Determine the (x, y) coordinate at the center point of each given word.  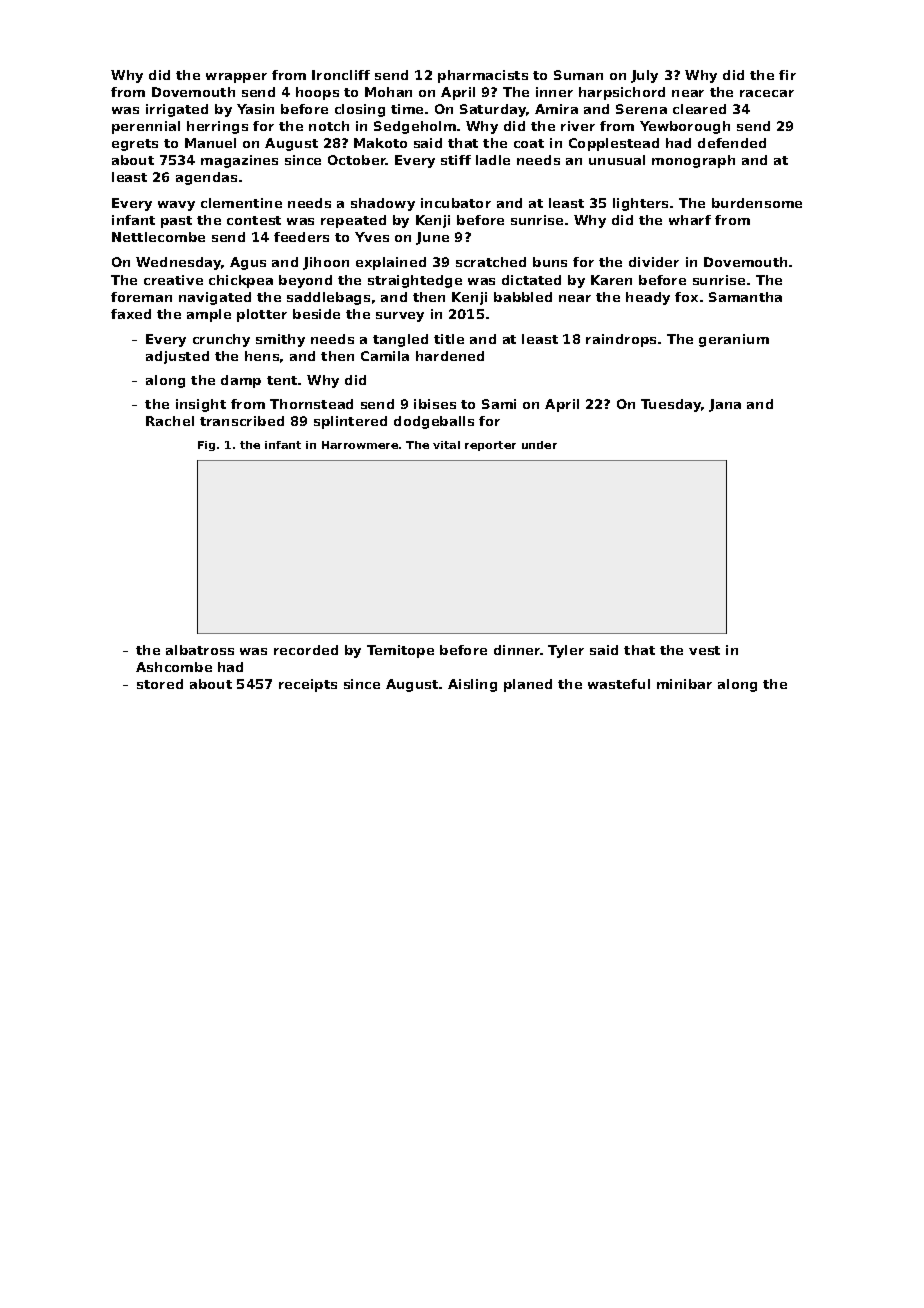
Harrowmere (360, 445)
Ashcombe (174, 667)
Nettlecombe (158, 237)
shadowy (383, 204)
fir (787, 75)
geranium (734, 340)
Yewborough (685, 127)
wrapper (236, 78)
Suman (578, 75)
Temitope (400, 651)
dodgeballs (434, 422)
